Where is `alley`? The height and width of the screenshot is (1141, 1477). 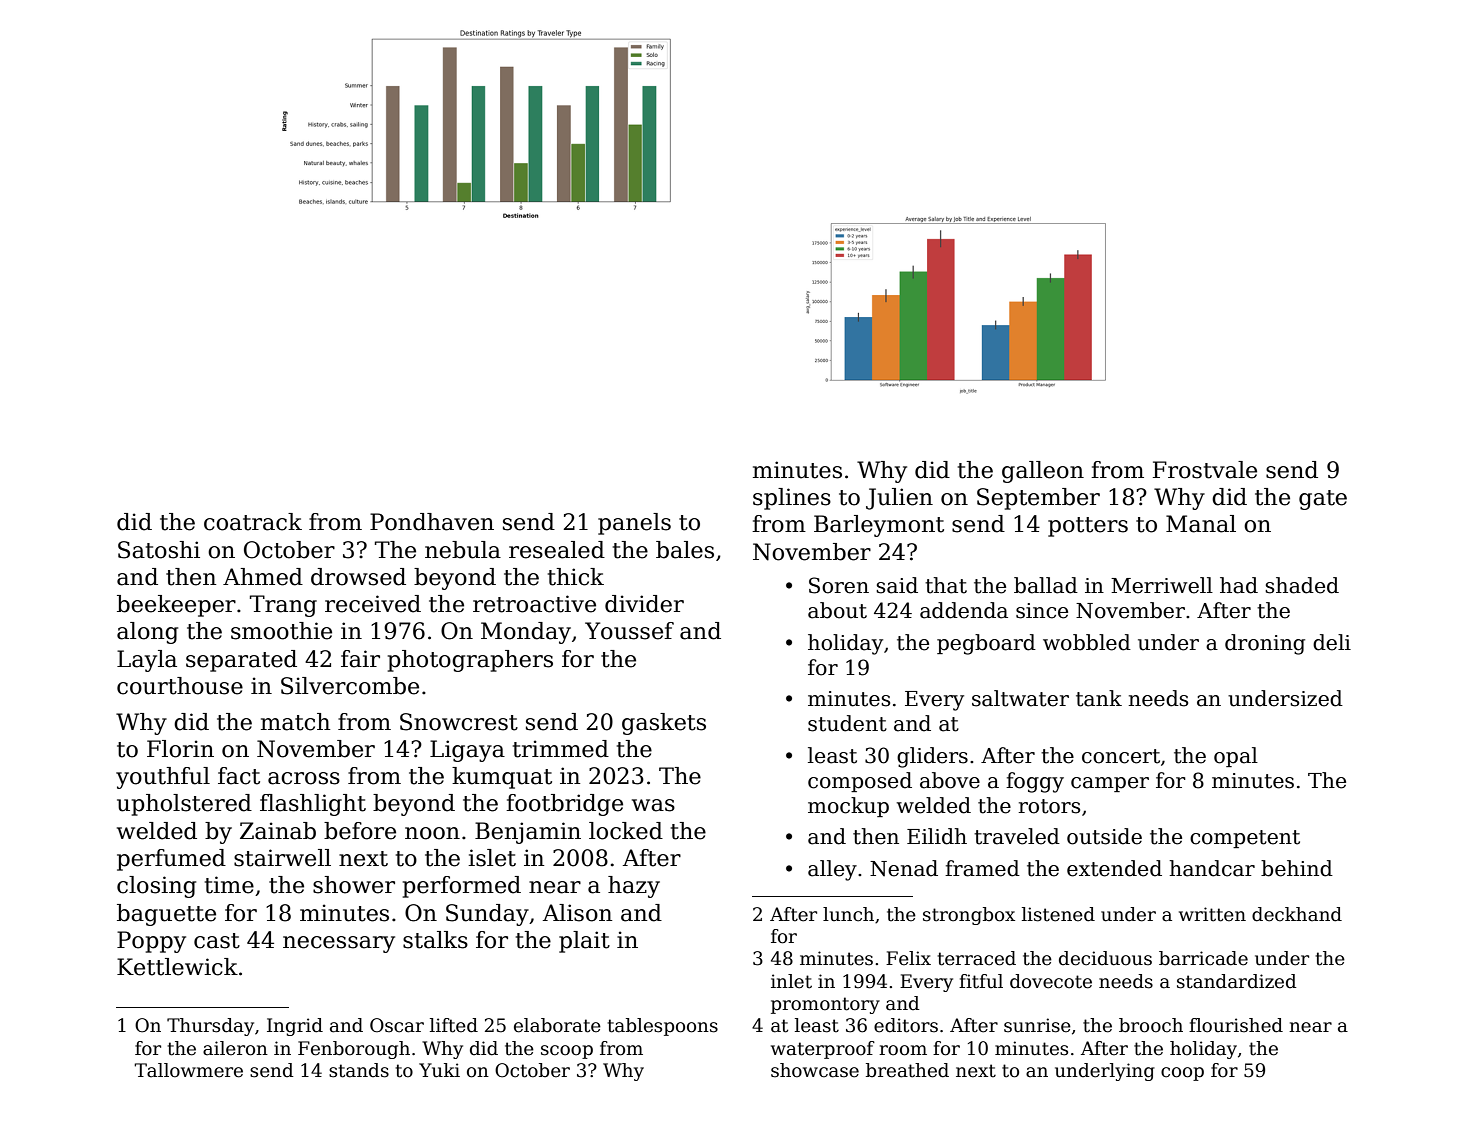
alley is located at coordinates (832, 870).
